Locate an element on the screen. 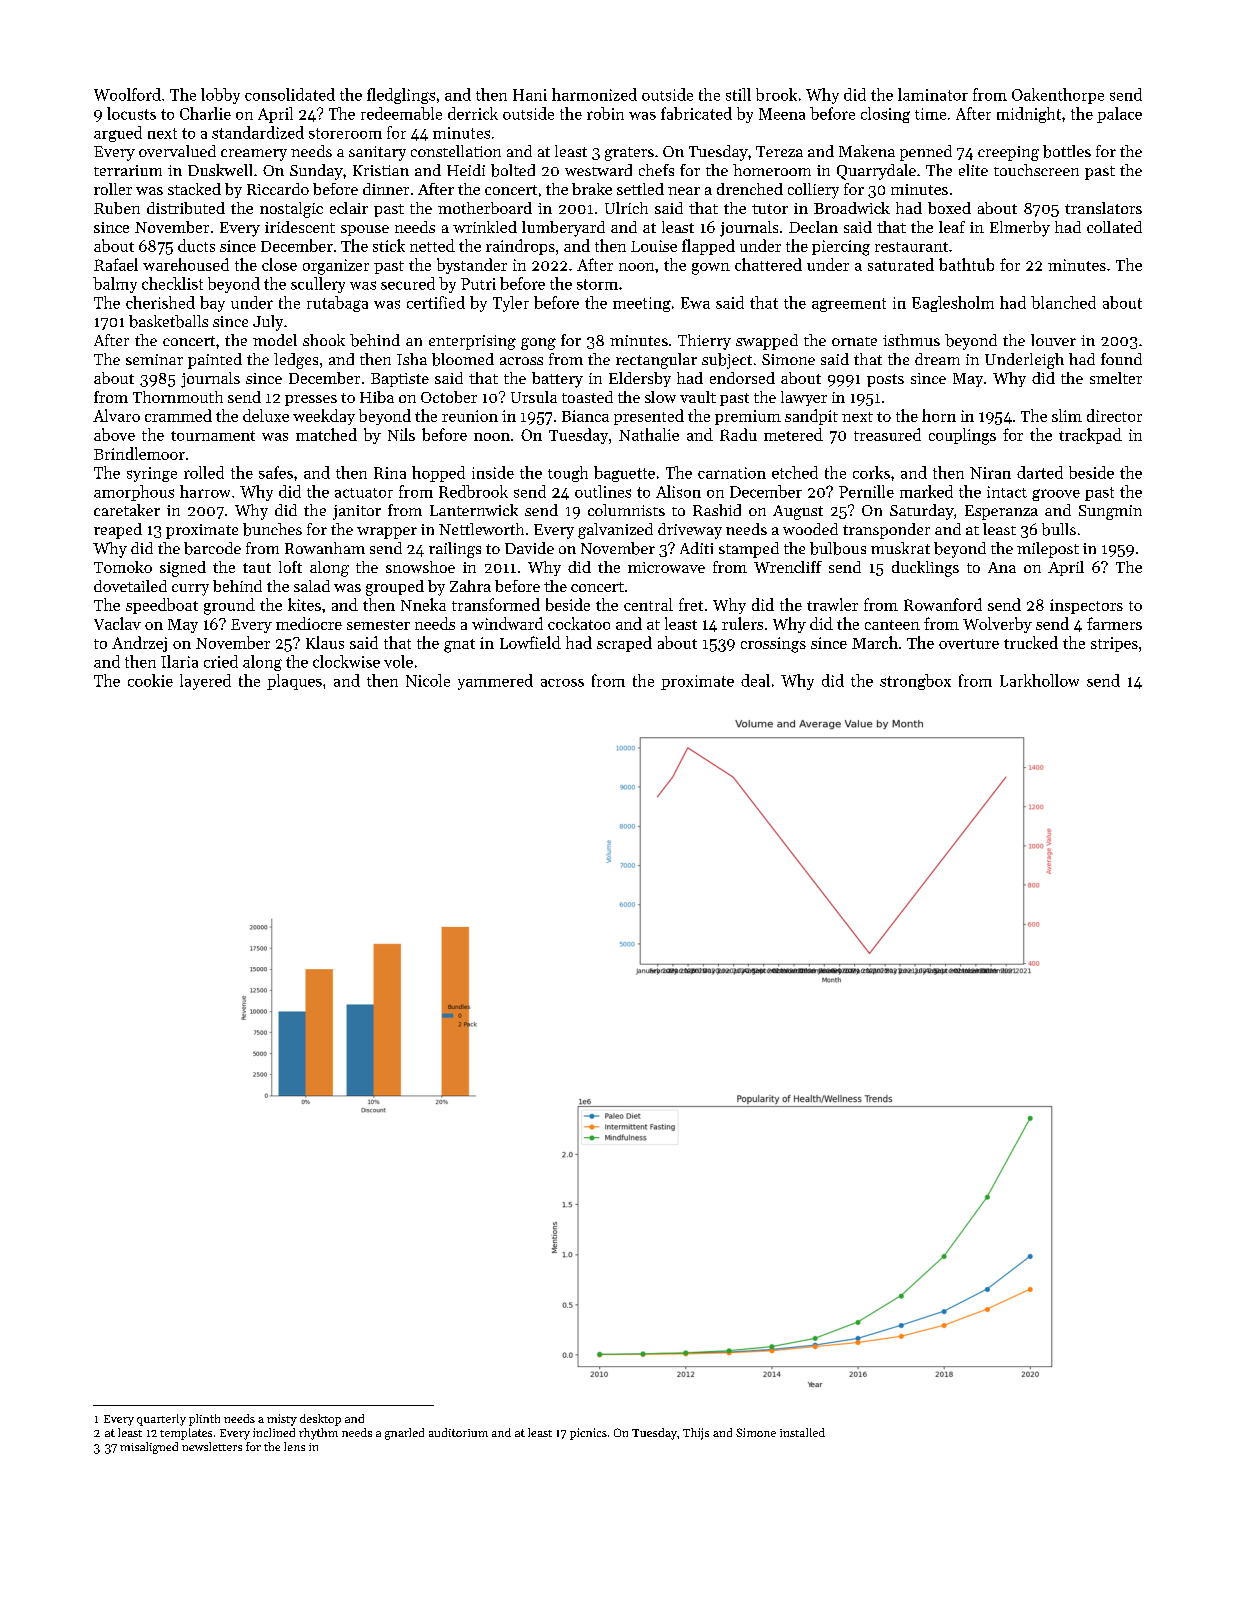  Ursula is located at coordinates (534, 397).
